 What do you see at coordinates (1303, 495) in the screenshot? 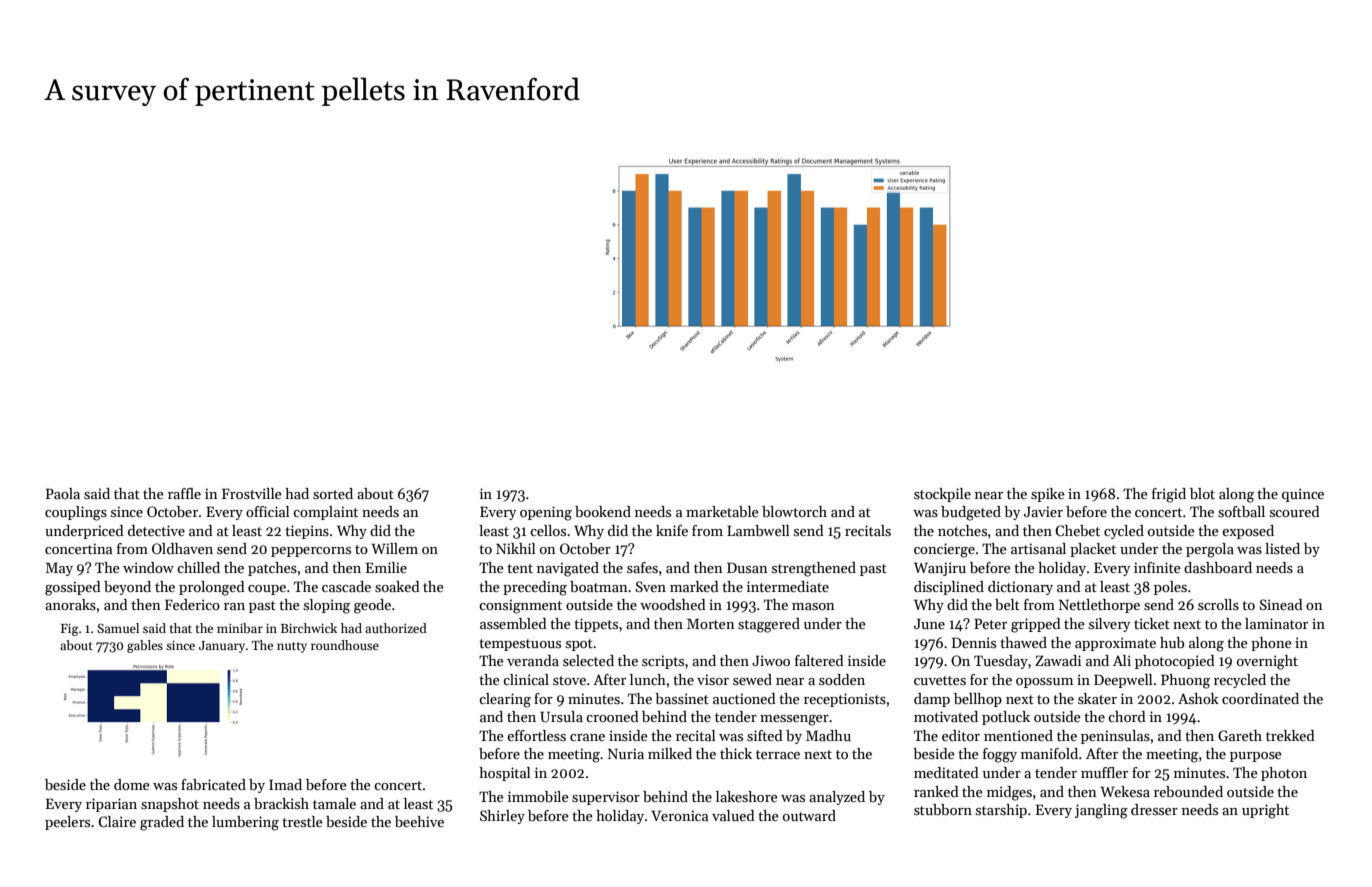
I see `quince` at bounding box center [1303, 495].
